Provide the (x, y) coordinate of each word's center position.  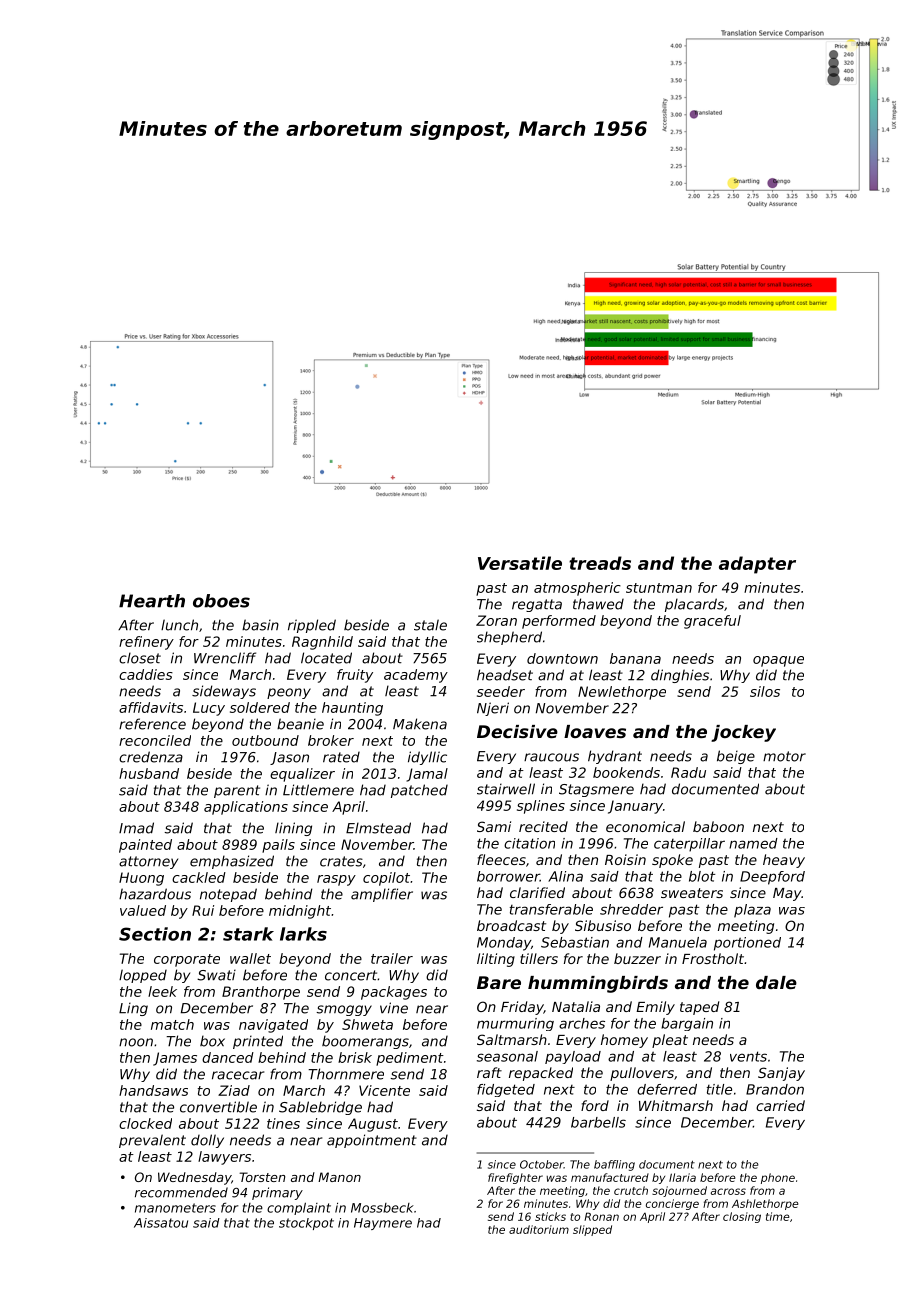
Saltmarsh (512, 1039)
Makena (420, 724)
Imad (136, 828)
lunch (179, 625)
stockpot (306, 1224)
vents (748, 1056)
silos (765, 691)
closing (742, 1217)
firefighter (515, 1178)
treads (600, 563)
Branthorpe (261, 993)
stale (430, 625)
